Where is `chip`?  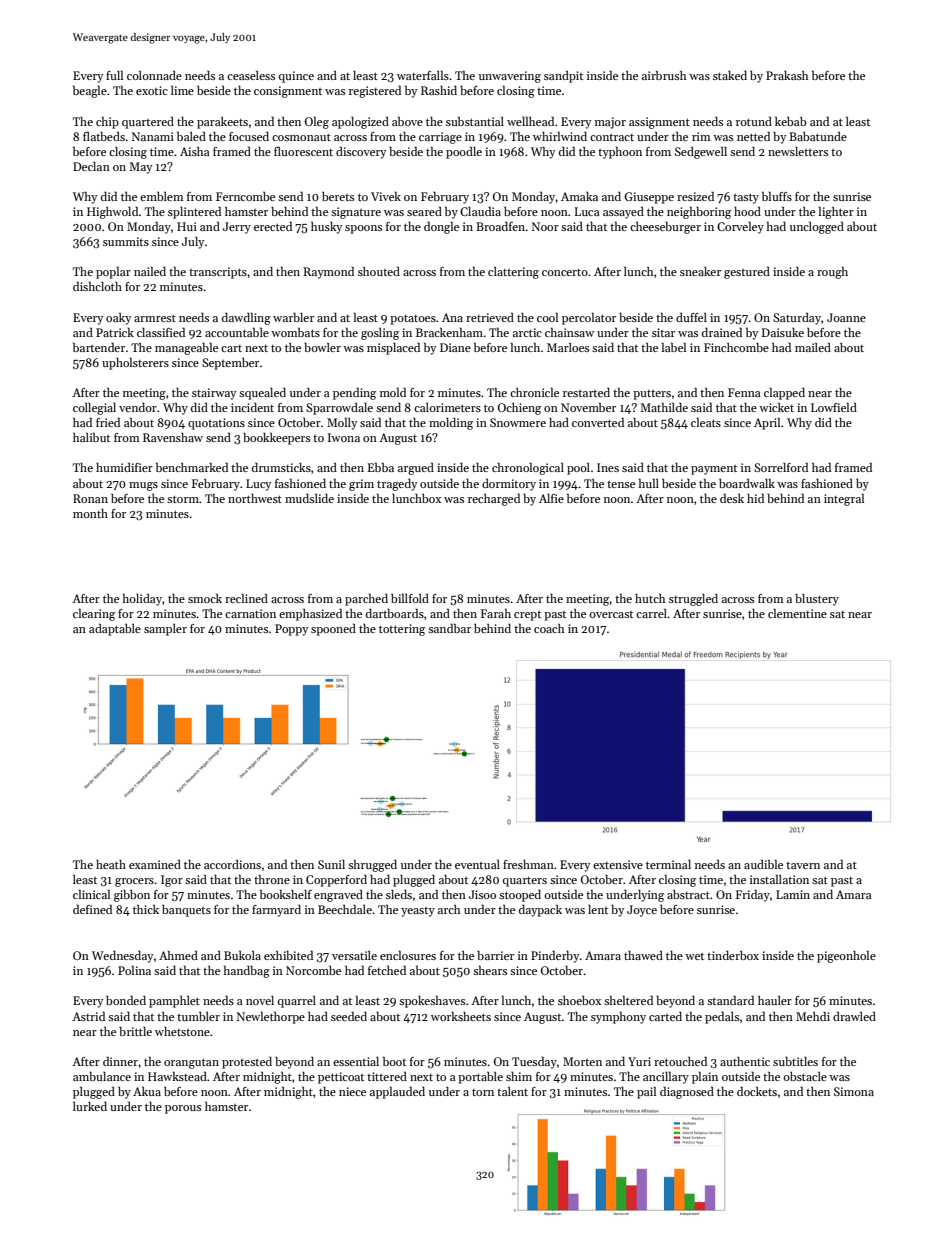 chip is located at coordinates (107, 122).
